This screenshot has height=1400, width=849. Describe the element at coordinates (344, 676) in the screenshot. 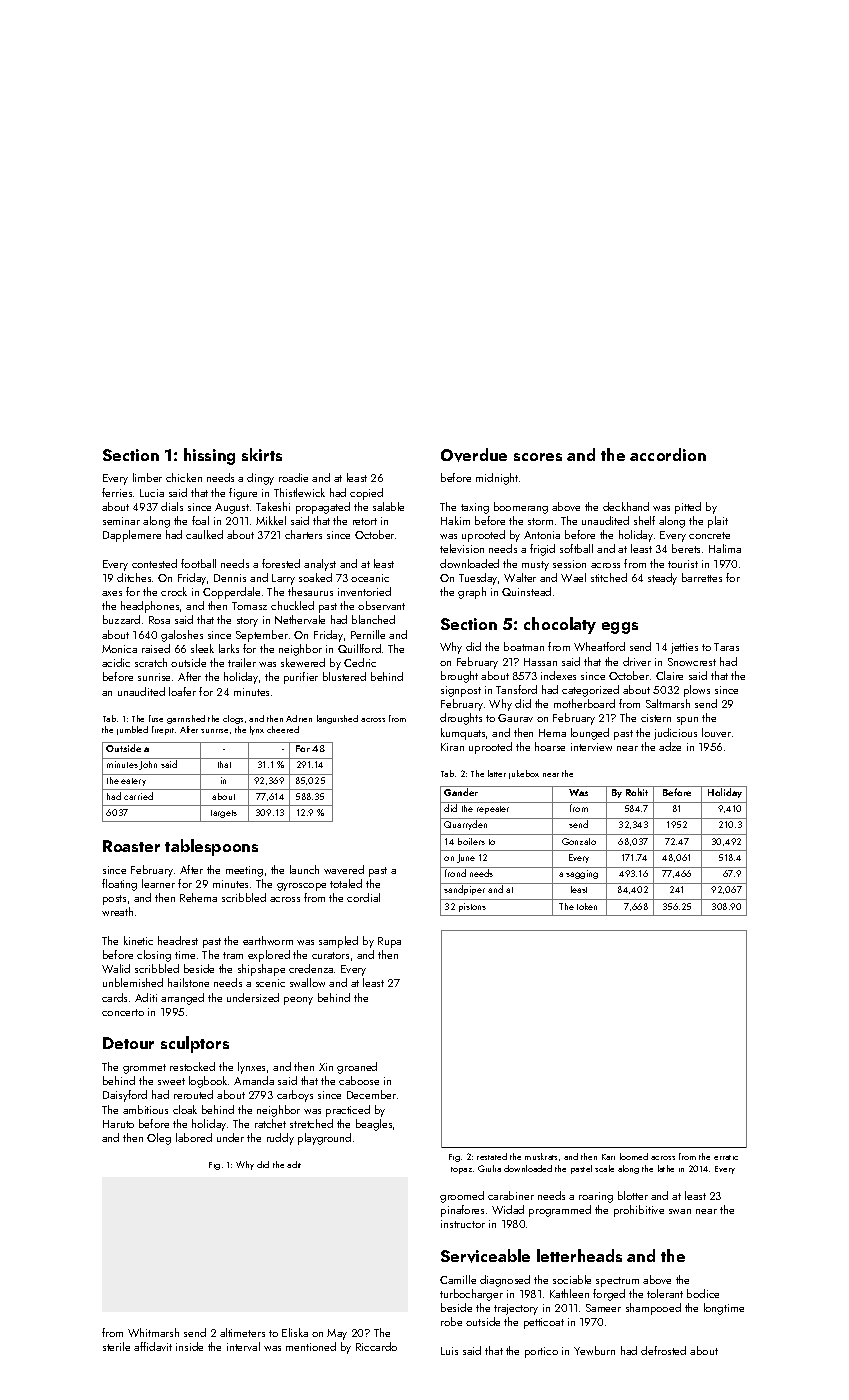

I see `blustered` at that location.
